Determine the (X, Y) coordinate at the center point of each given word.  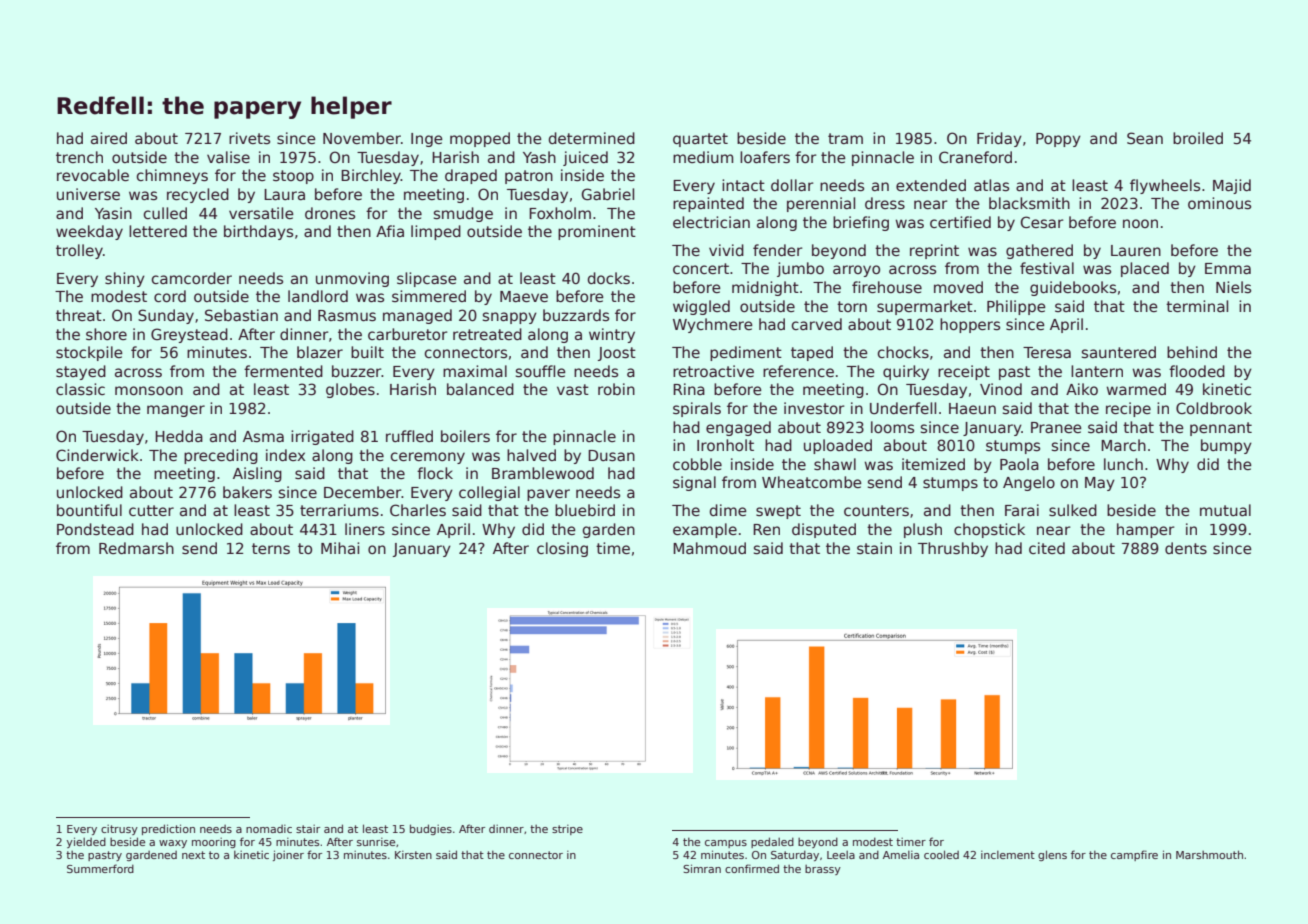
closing (562, 549)
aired (109, 138)
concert (701, 268)
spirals (697, 409)
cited (1047, 548)
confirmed (752, 868)
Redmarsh (136, 548)
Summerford (100, 868)
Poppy (1058, 140)
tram (845, 138)
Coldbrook (1214, 408)
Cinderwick (97, 455)
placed (1145, 269)
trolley (79, 251)
